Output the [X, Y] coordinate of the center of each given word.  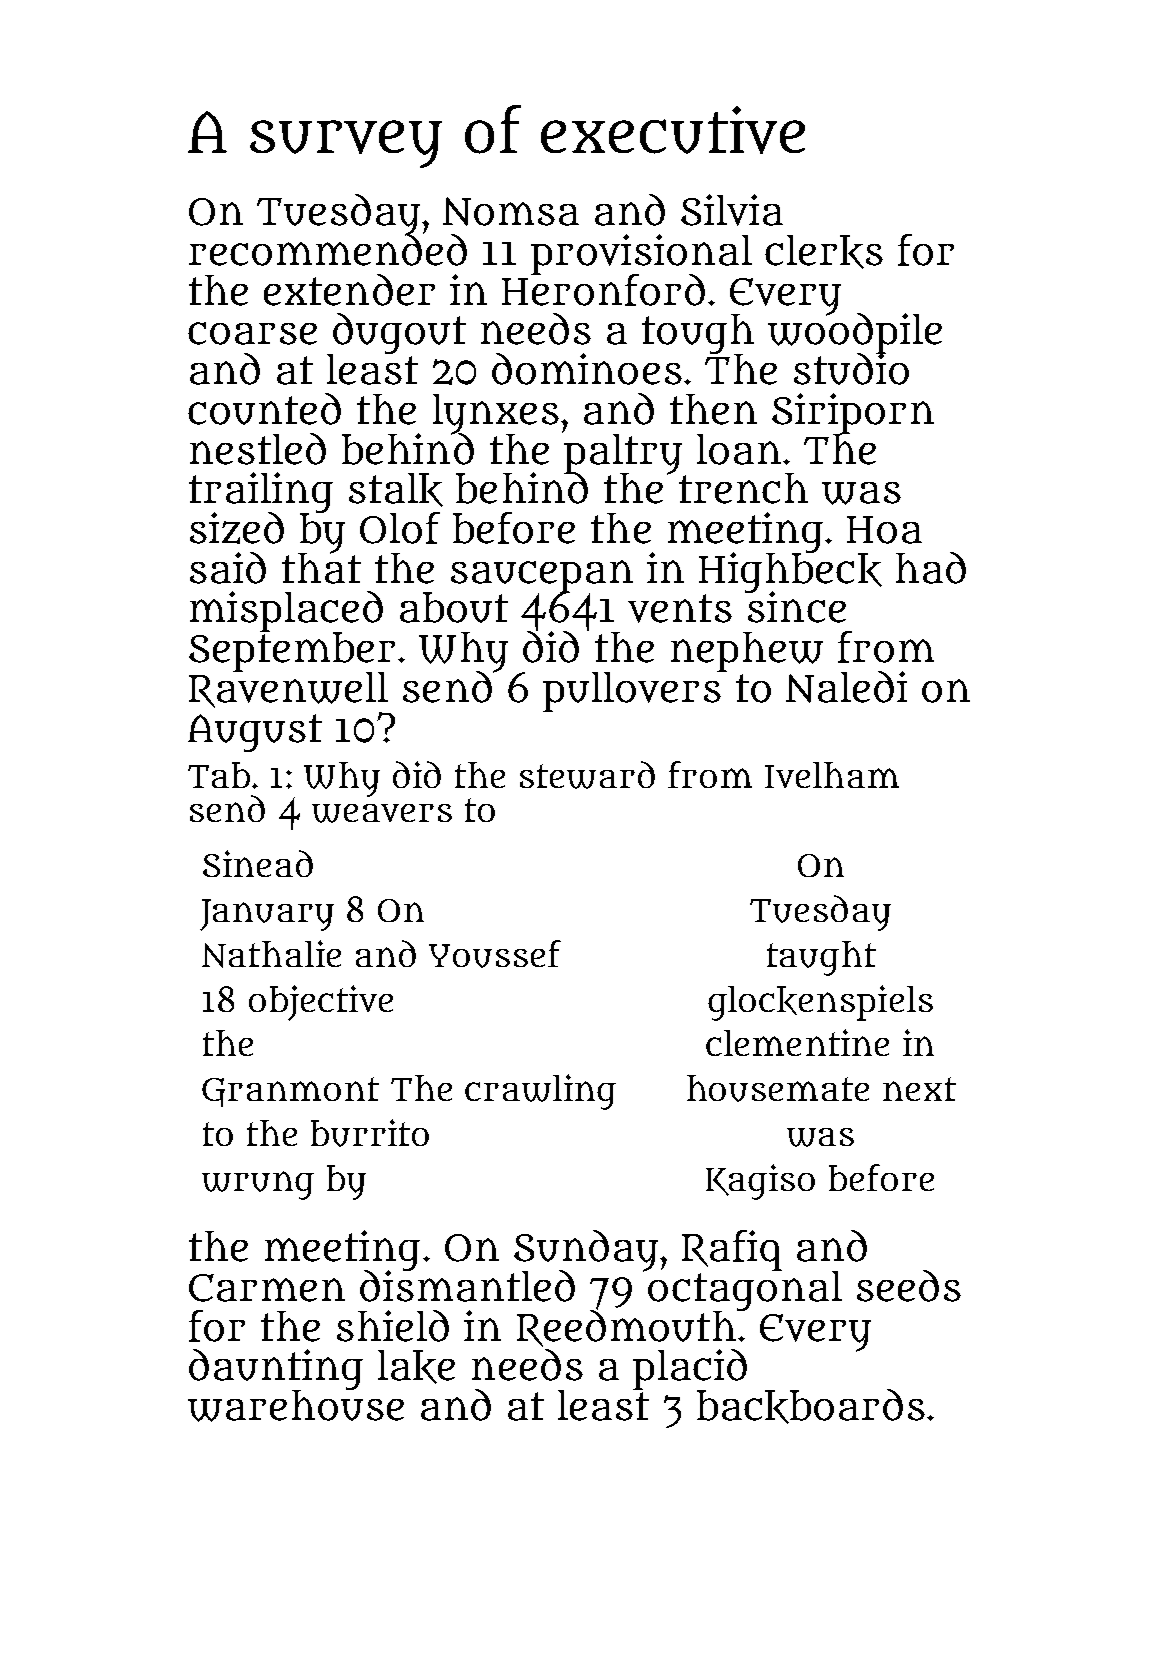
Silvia [732, 210]
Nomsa [511, 211]
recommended [328, 250]
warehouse [296, 1406]
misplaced [286, 611]
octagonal [745, 1291]
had [931, 568]
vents [680, 608]
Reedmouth [626, 1328]
